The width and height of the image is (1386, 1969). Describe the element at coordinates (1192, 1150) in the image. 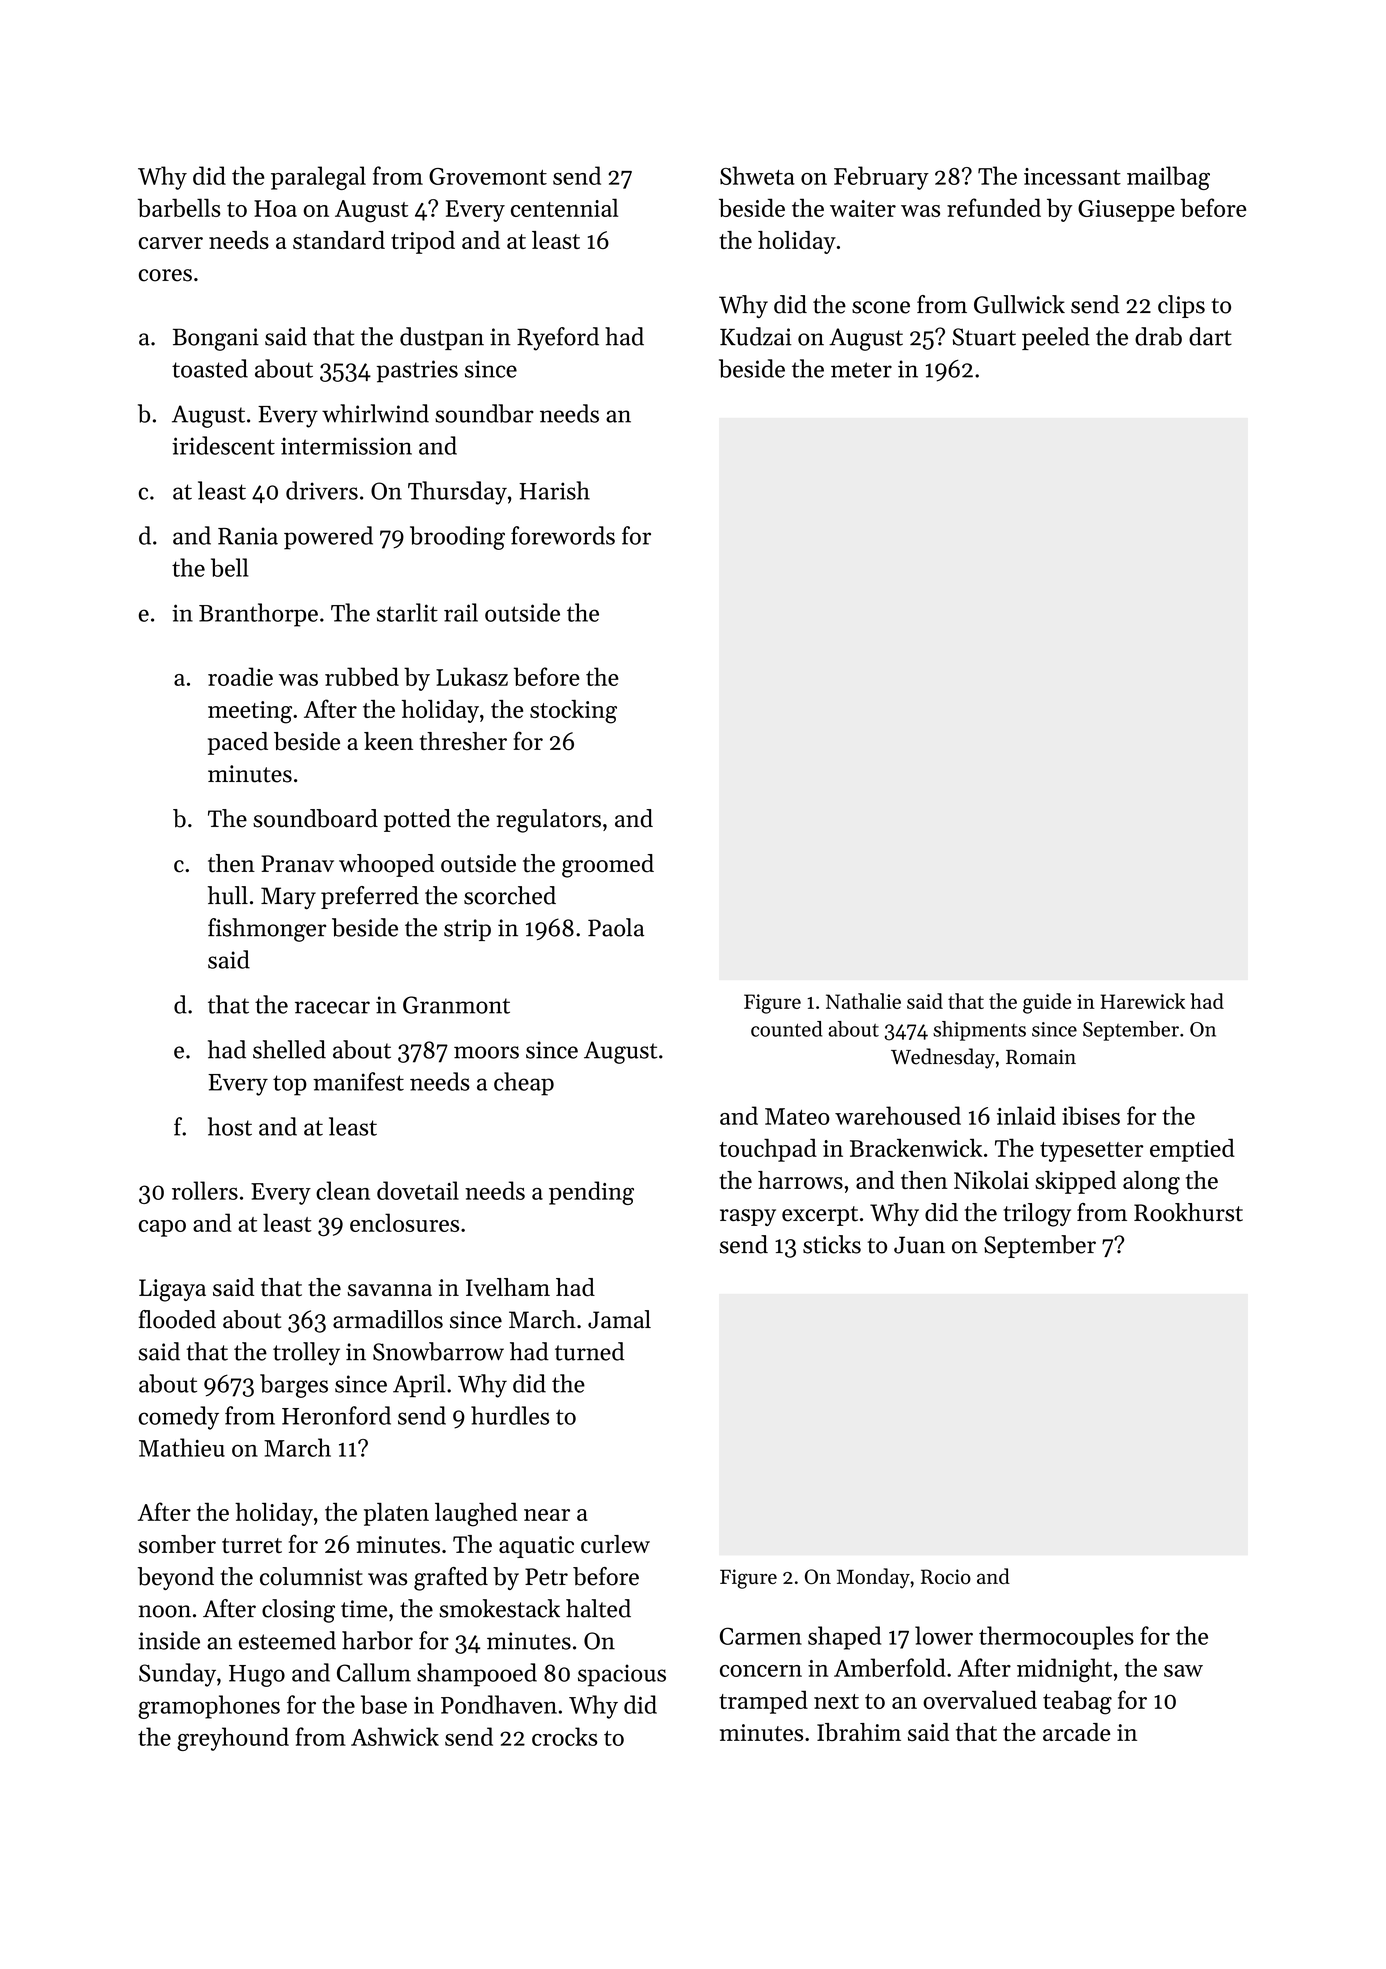

I see `emptied` at that location.
